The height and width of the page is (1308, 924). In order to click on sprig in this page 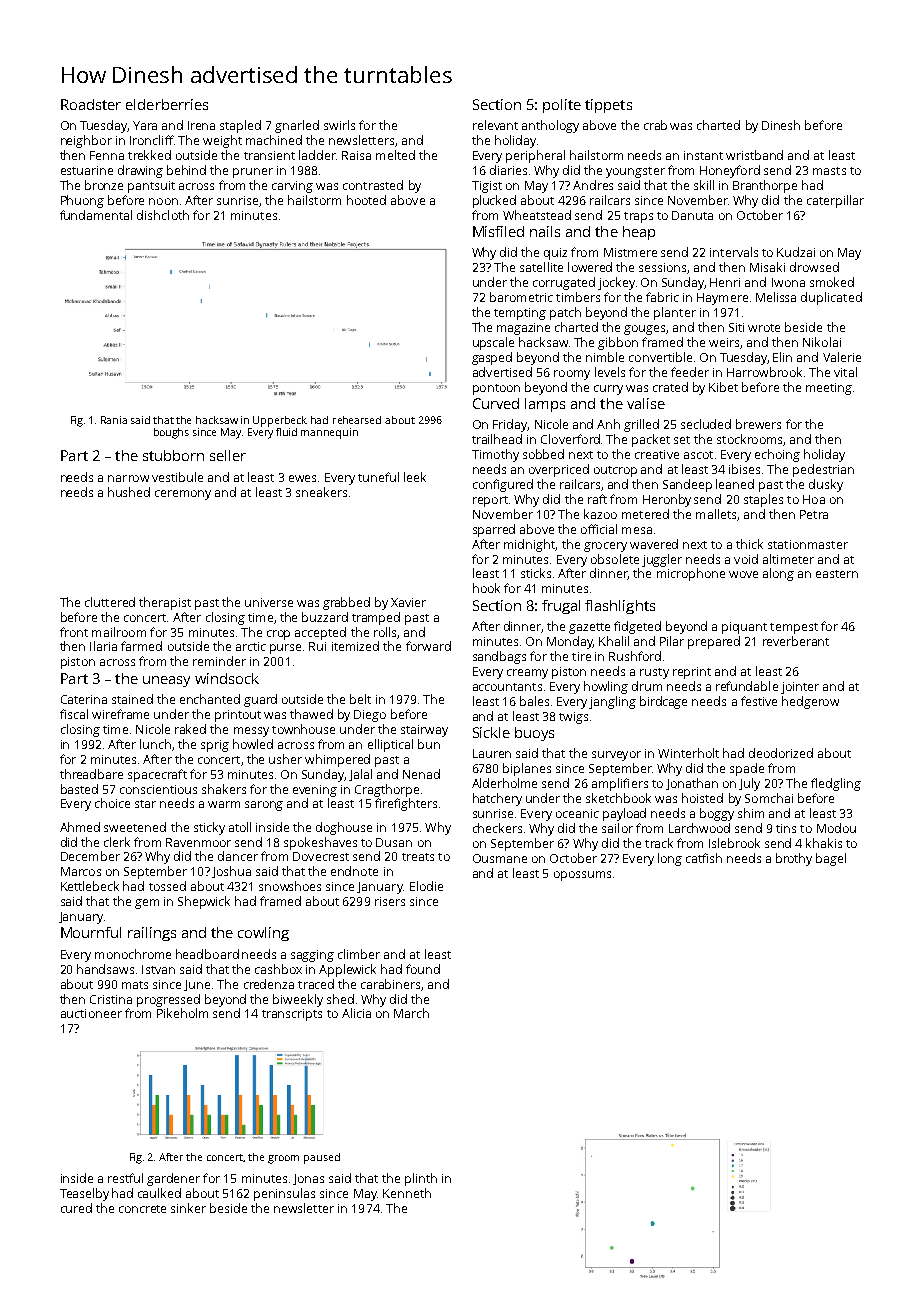, I will do `click(215, 746)`.
